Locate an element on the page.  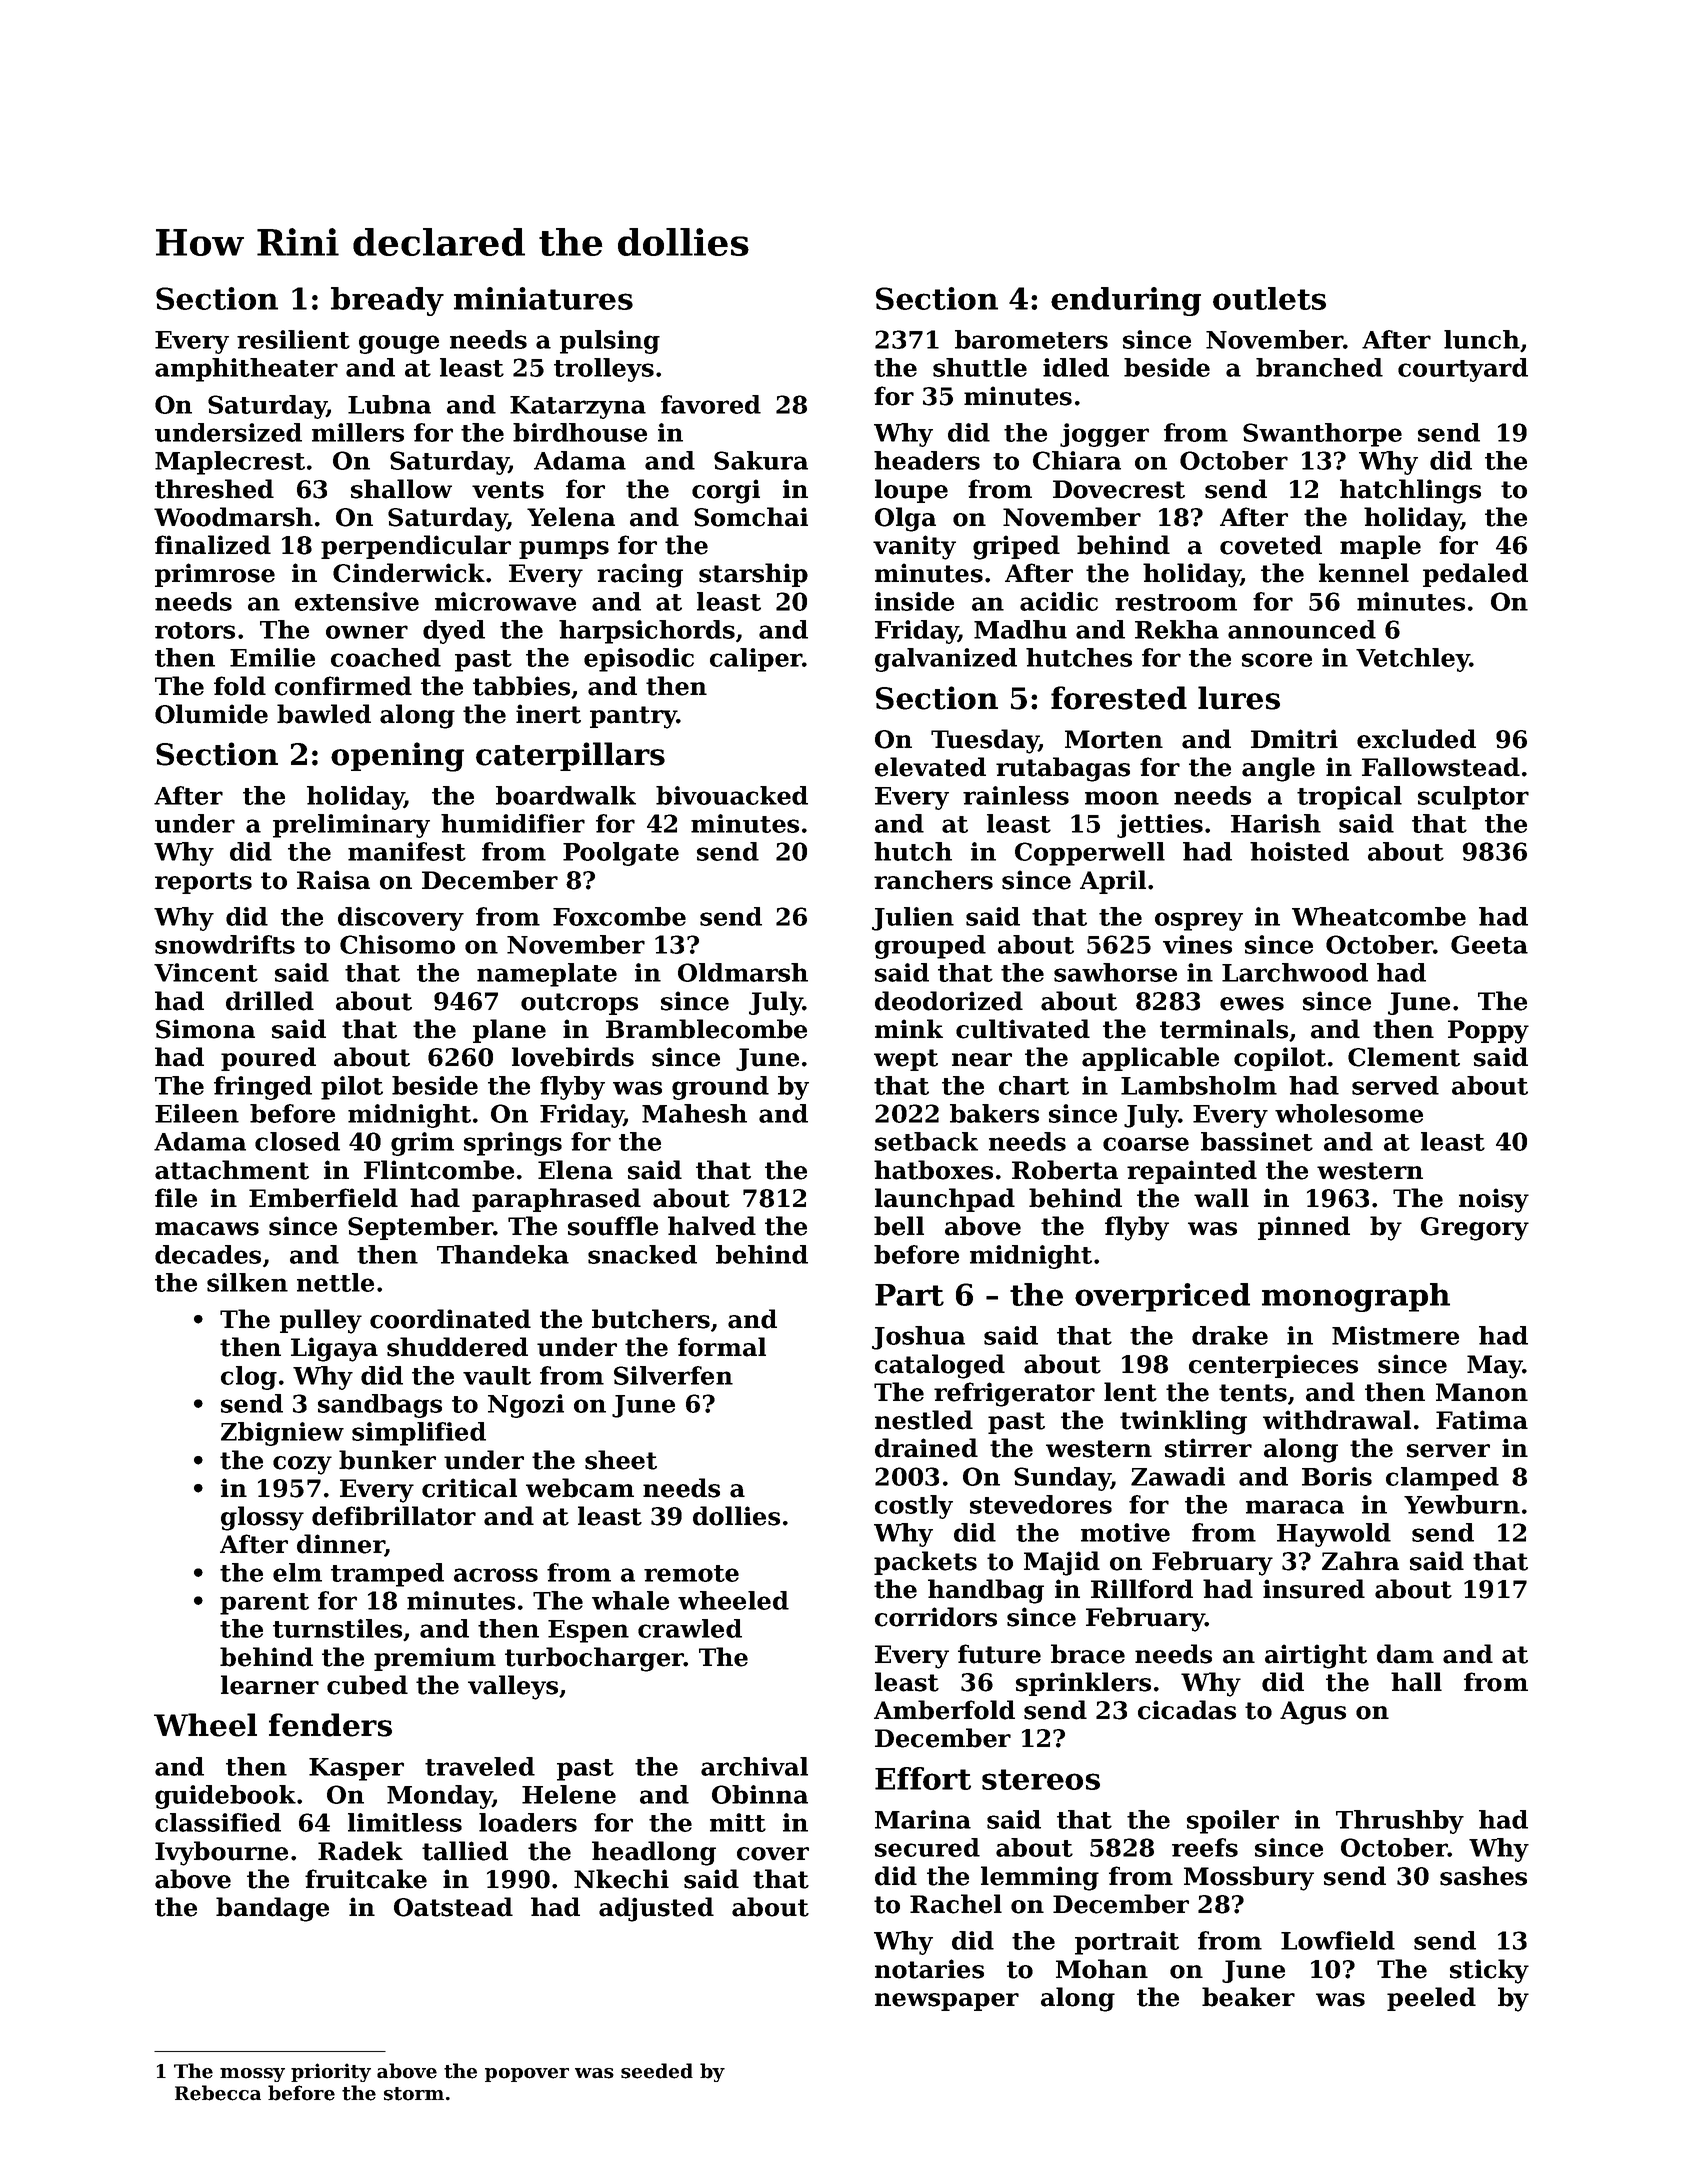
primrose is located at coordinates (215, 575).
